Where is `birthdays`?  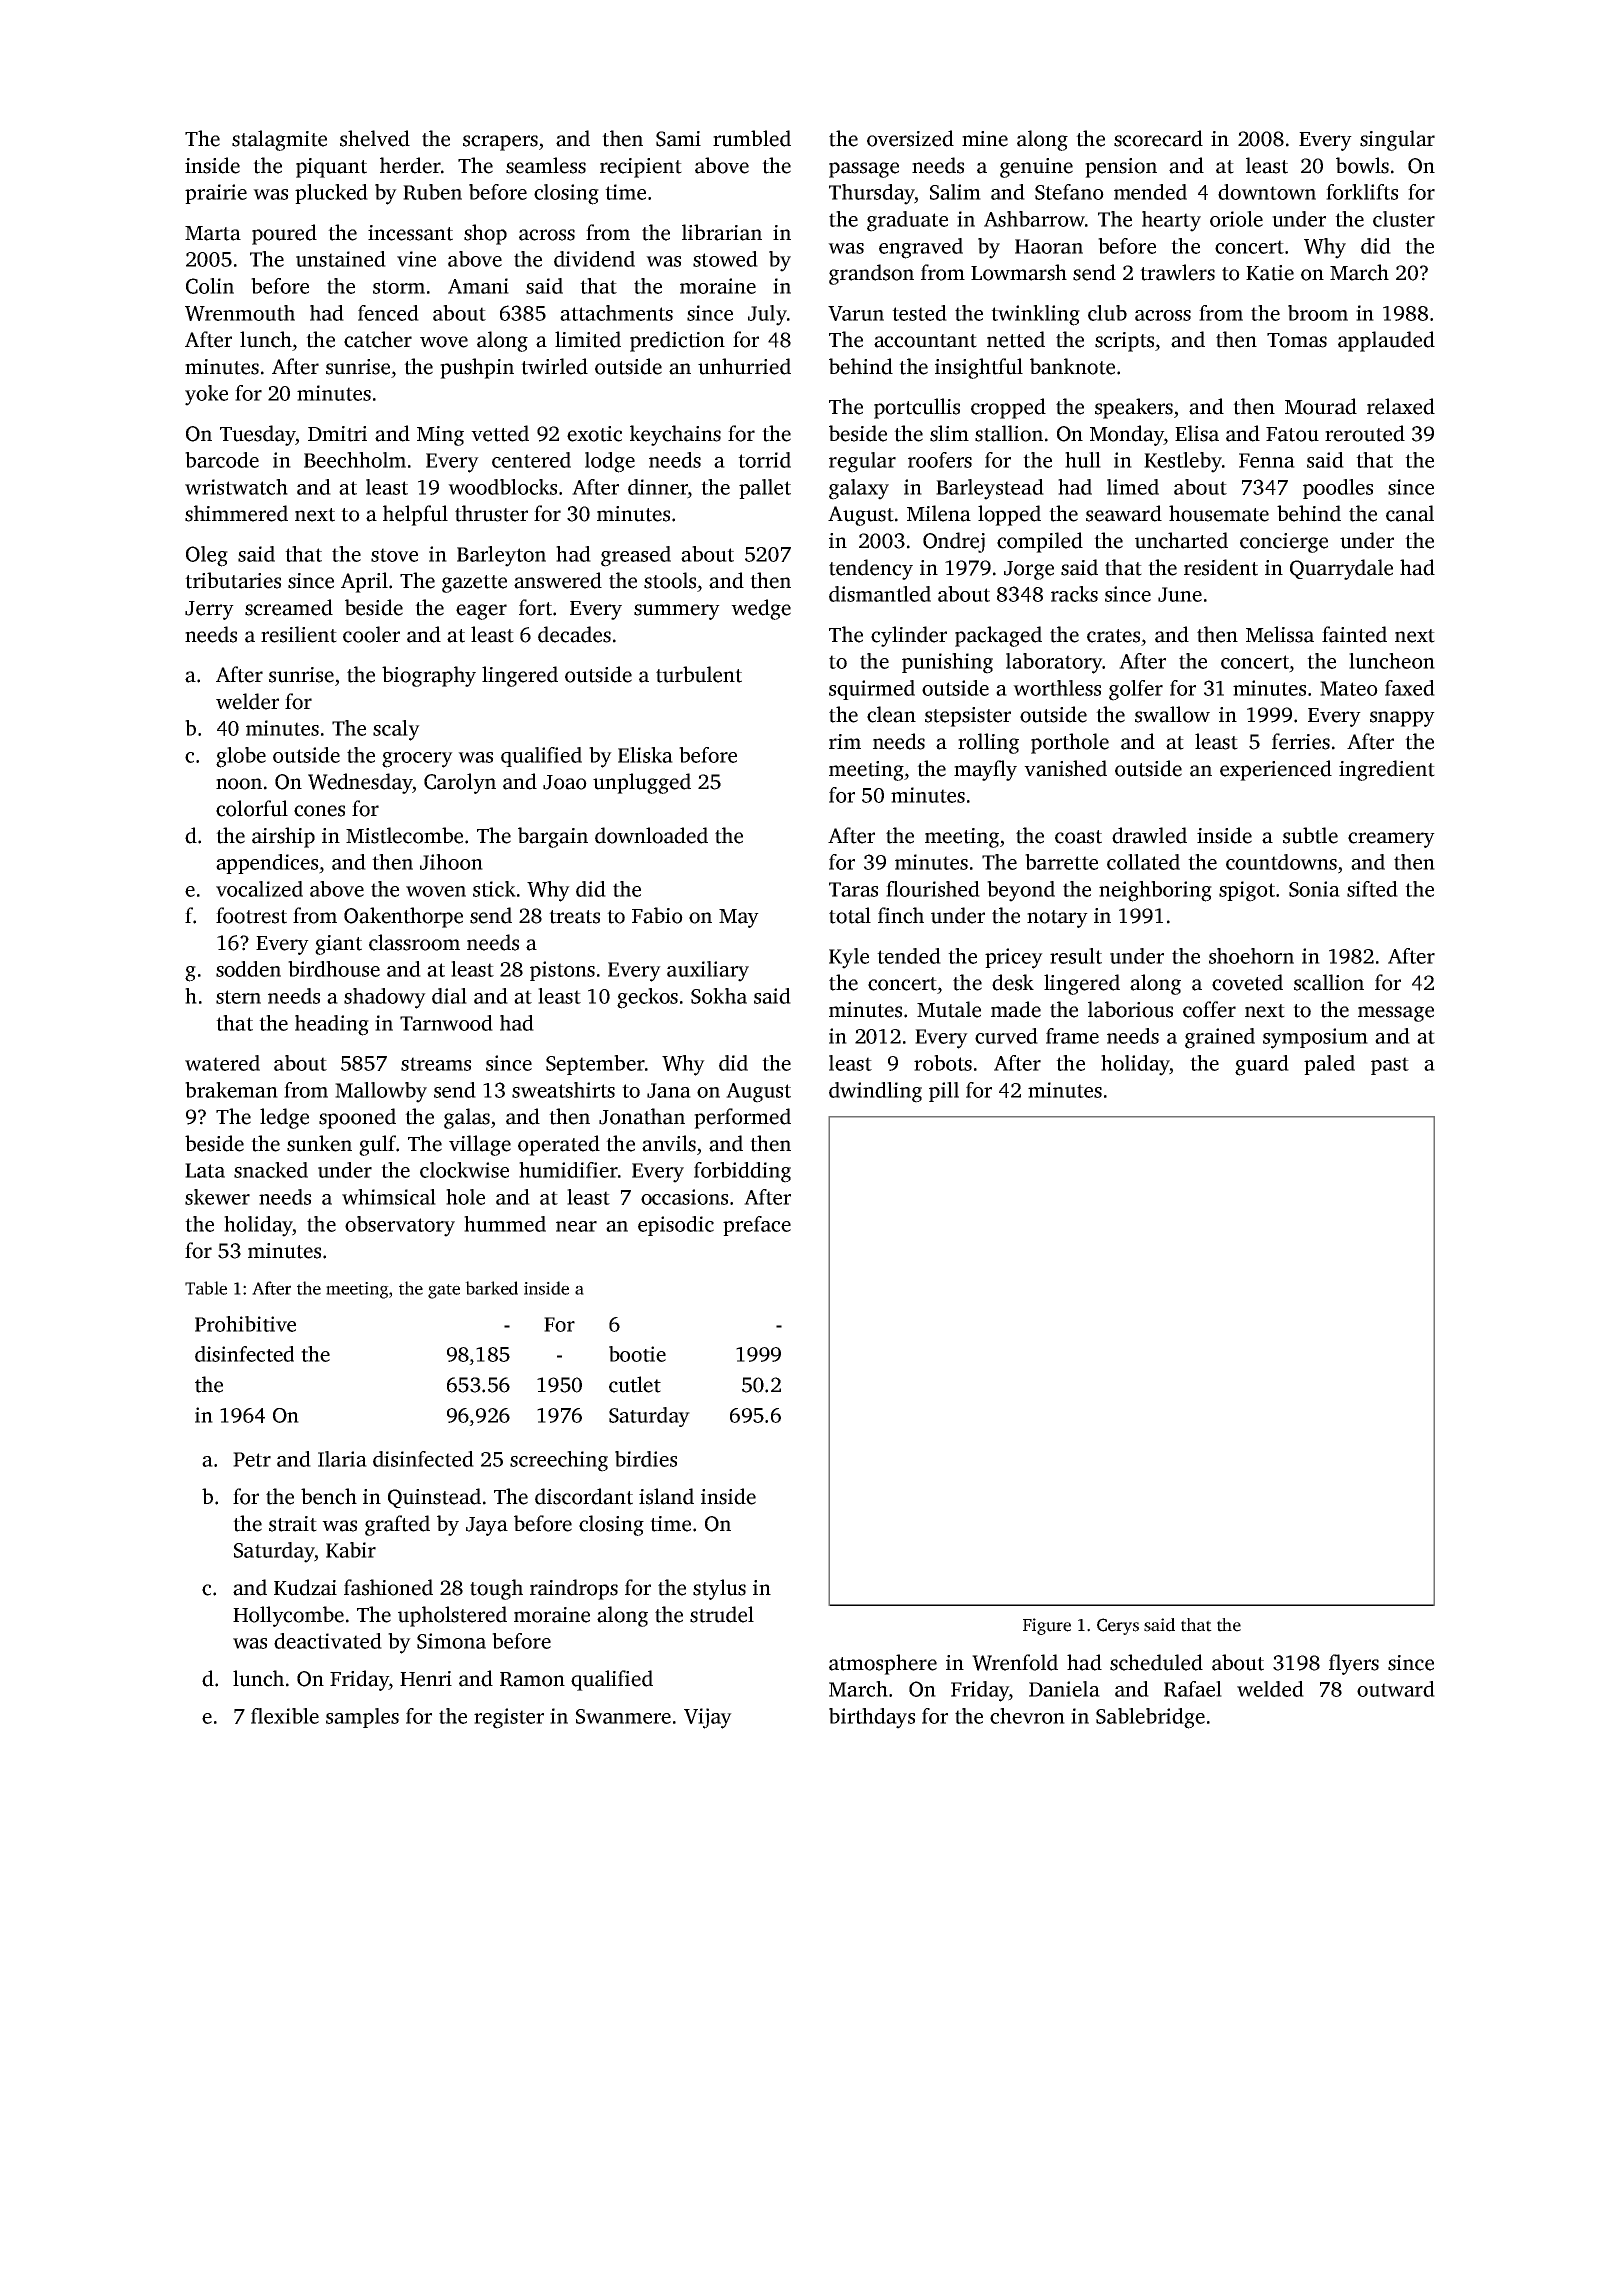
birthdays is located at coordinates (872, 1718).
